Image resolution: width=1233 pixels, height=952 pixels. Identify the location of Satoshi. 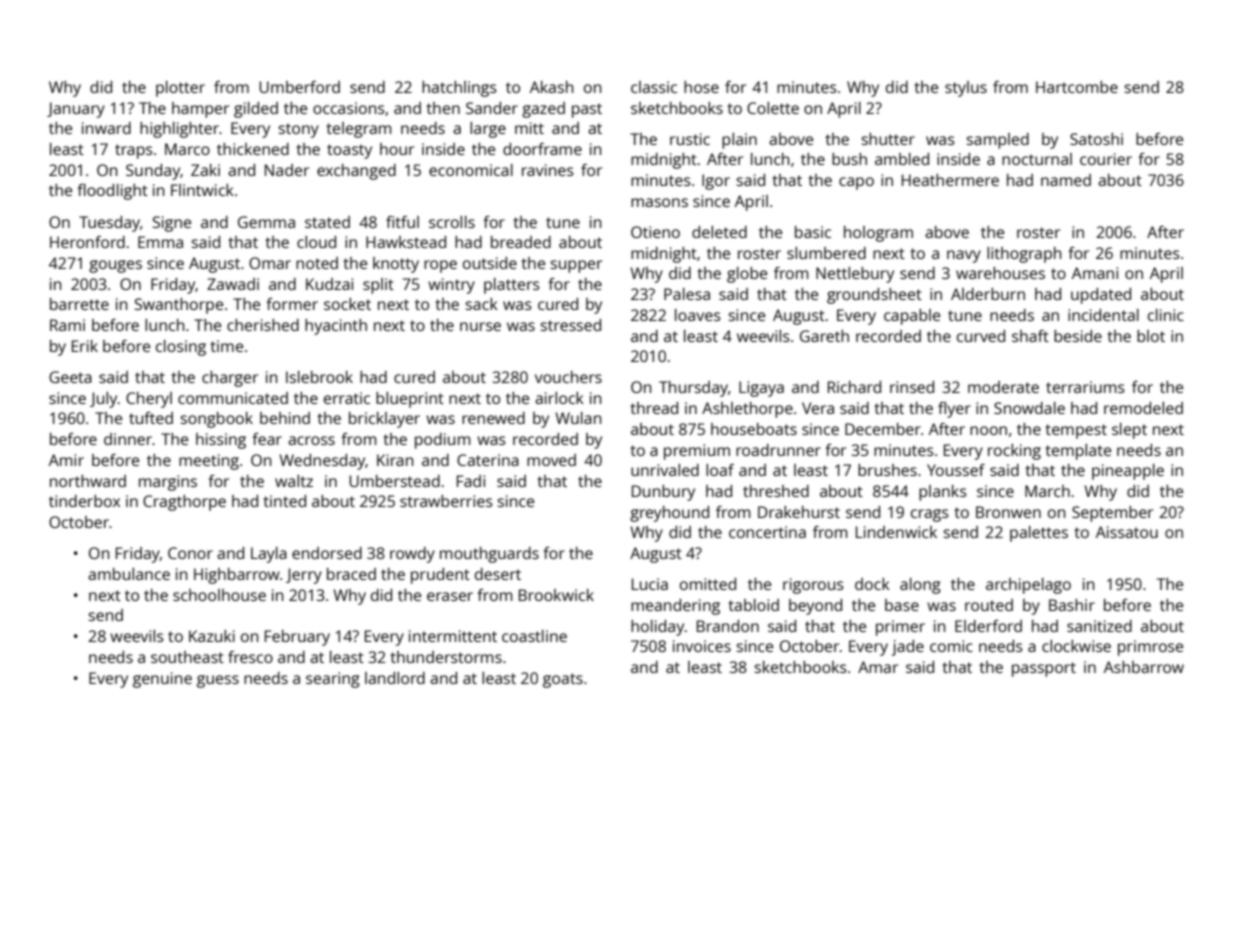
(1096, 139).
